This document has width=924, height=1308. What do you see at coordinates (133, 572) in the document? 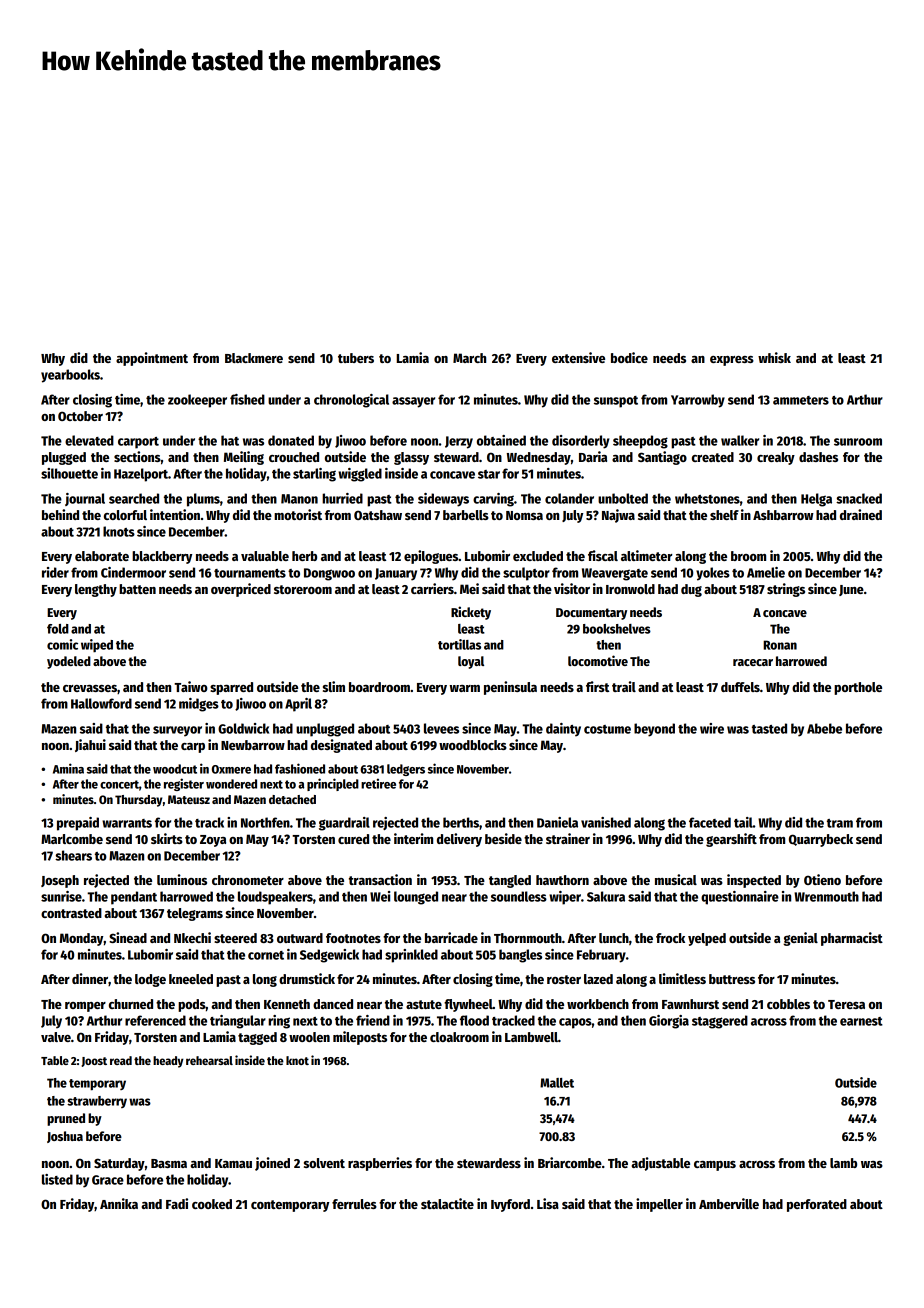
I see `Cindermoor` at bounding box center [133, 572].
